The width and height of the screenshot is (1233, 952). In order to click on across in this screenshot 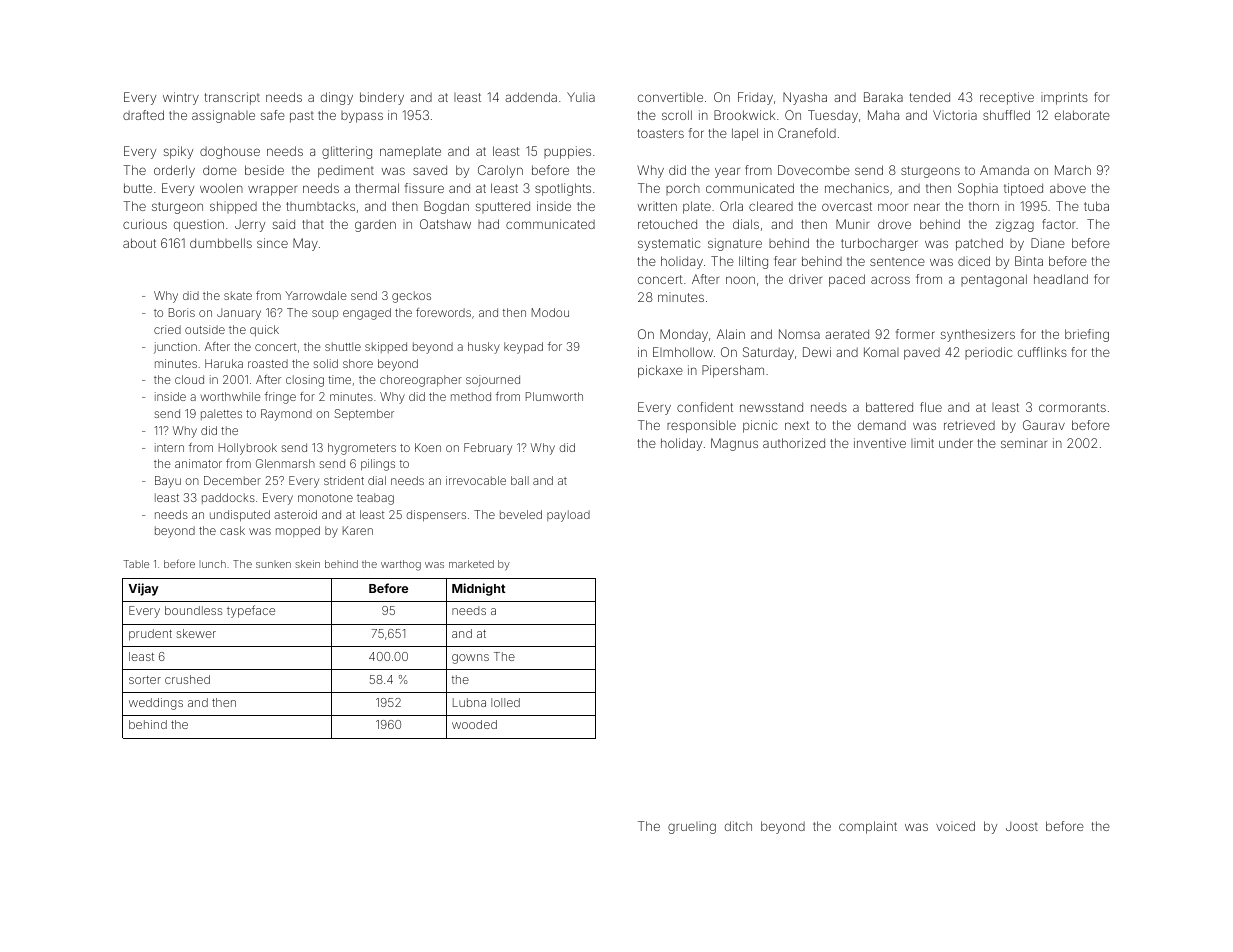, I will do `click(890, 280)`.
